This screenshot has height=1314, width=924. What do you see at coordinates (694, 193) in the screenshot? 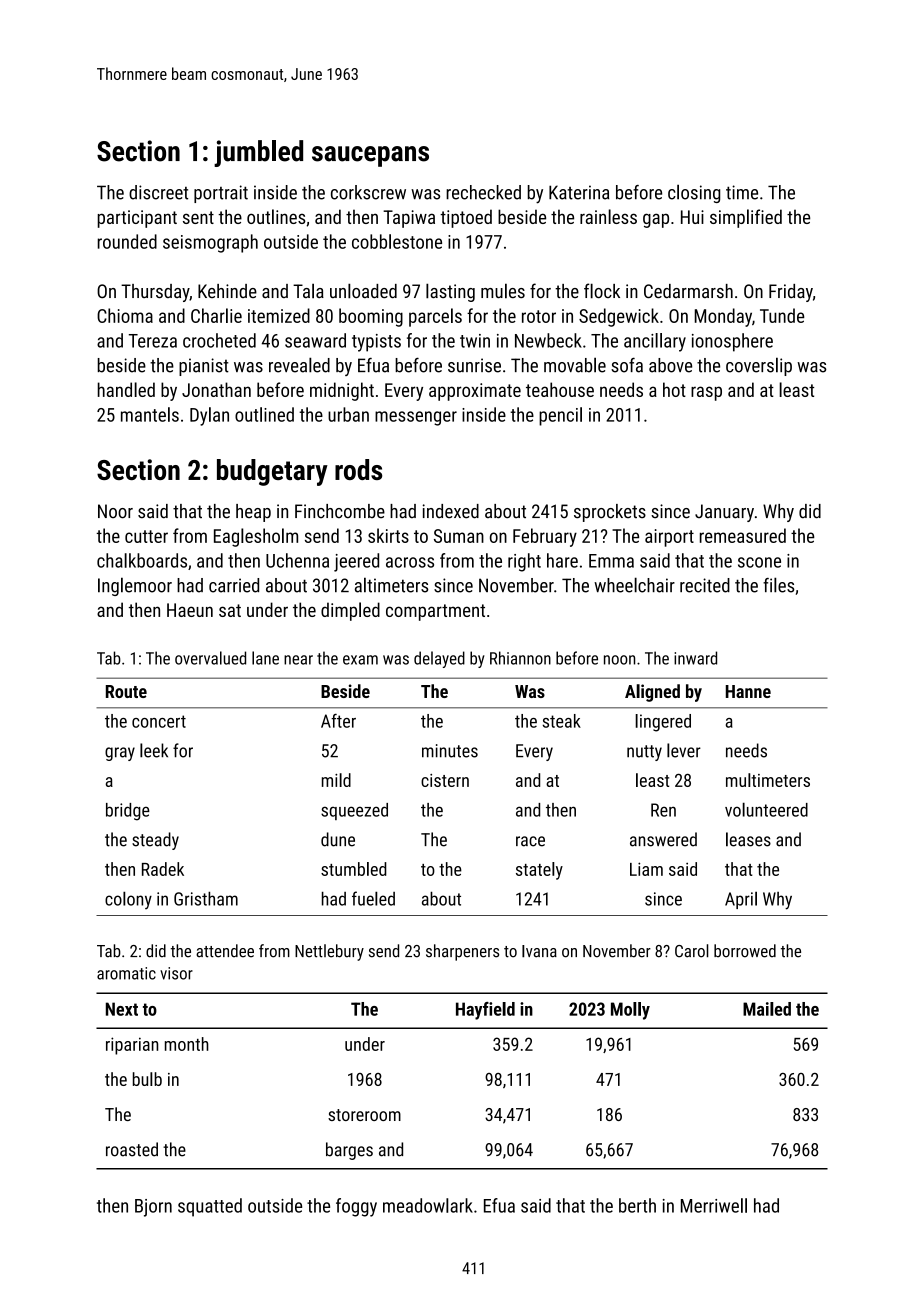
I see `closing` at bounding box center [694, 193].
